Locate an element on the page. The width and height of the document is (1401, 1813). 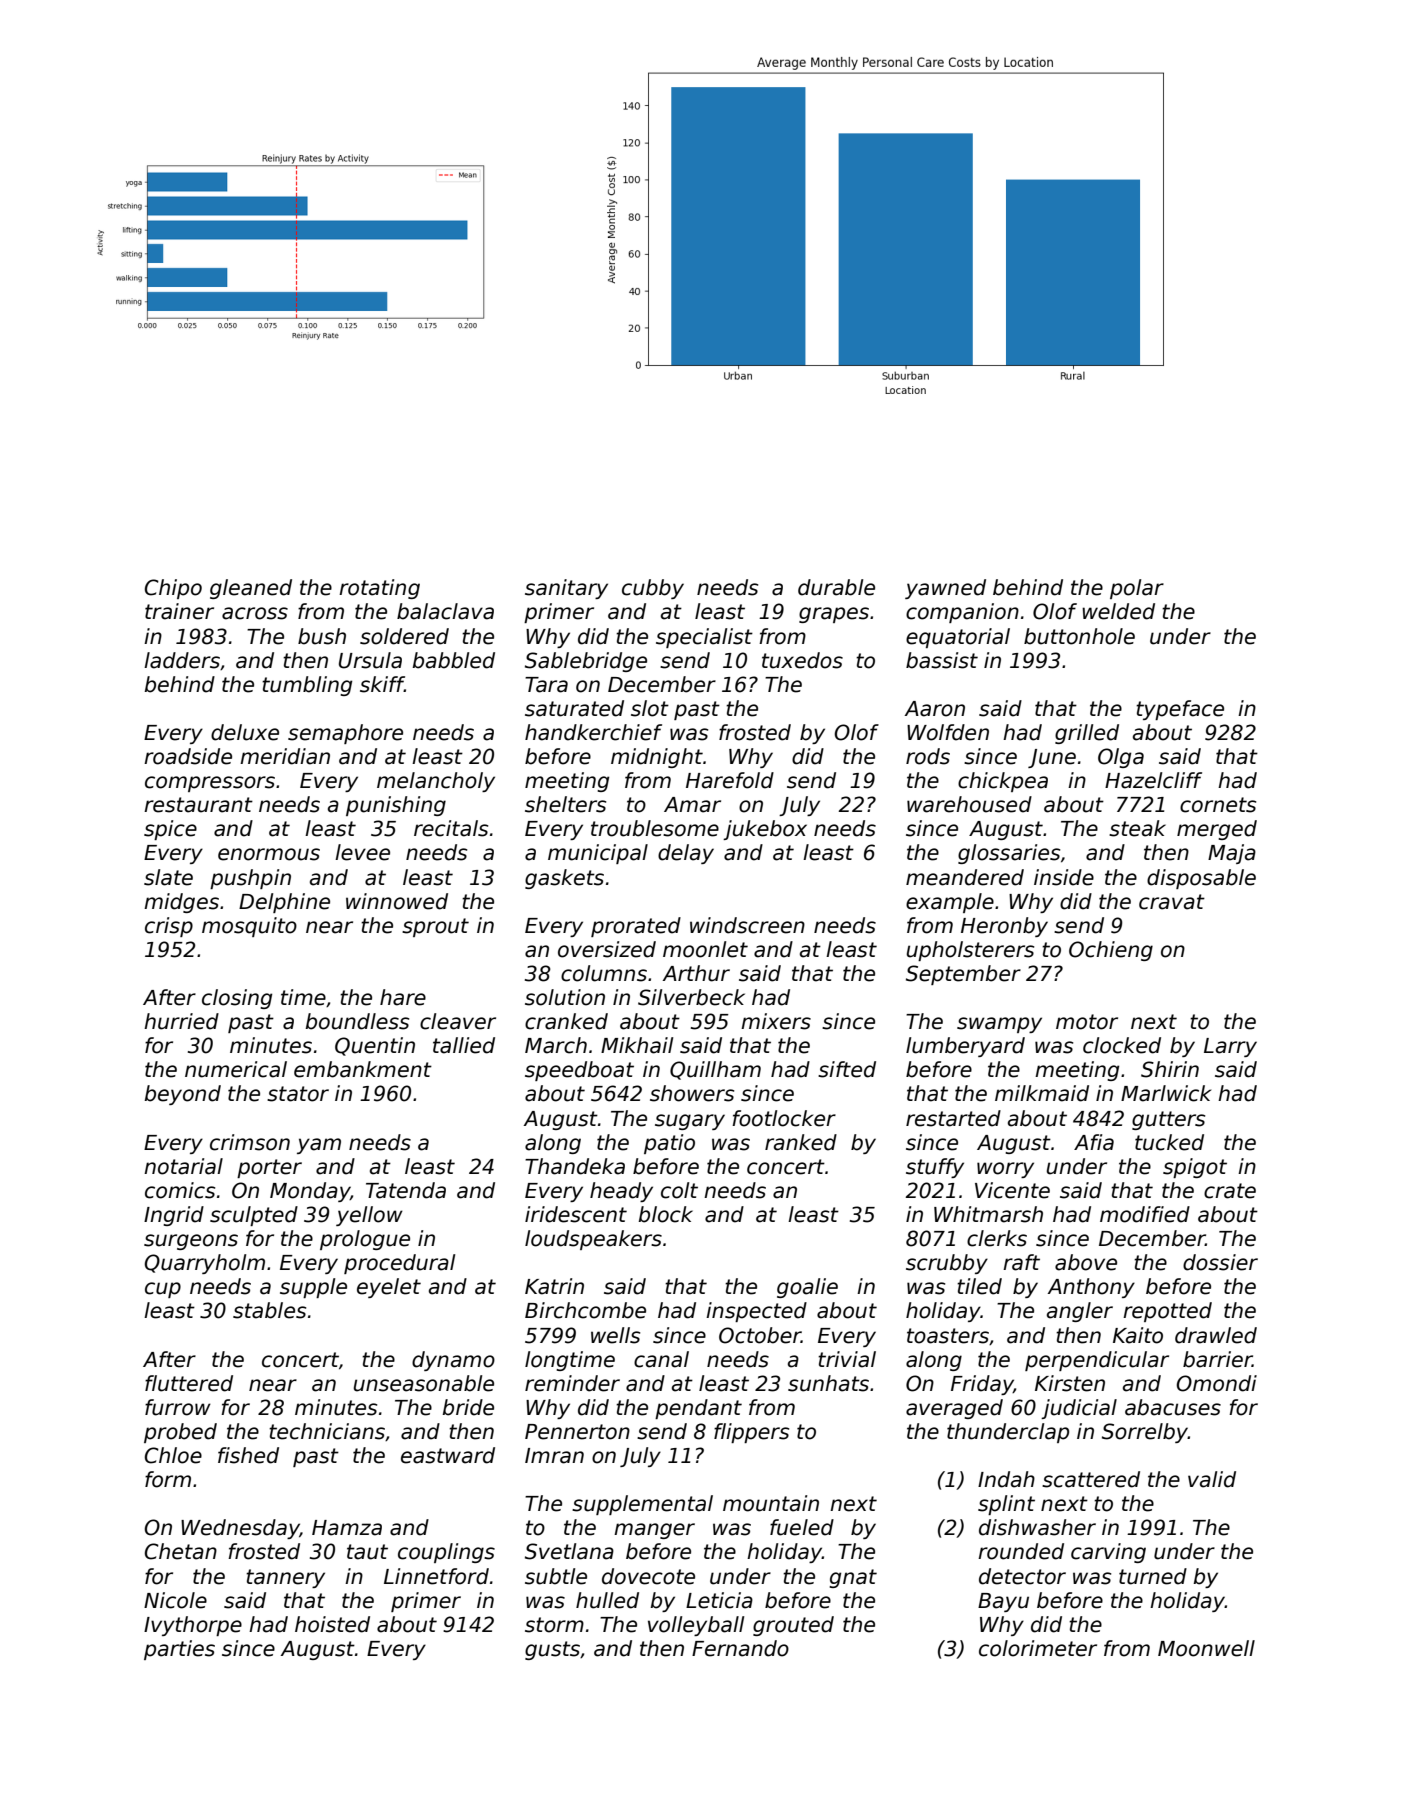
Birchcombe is located at coordinates (585, 1310).
